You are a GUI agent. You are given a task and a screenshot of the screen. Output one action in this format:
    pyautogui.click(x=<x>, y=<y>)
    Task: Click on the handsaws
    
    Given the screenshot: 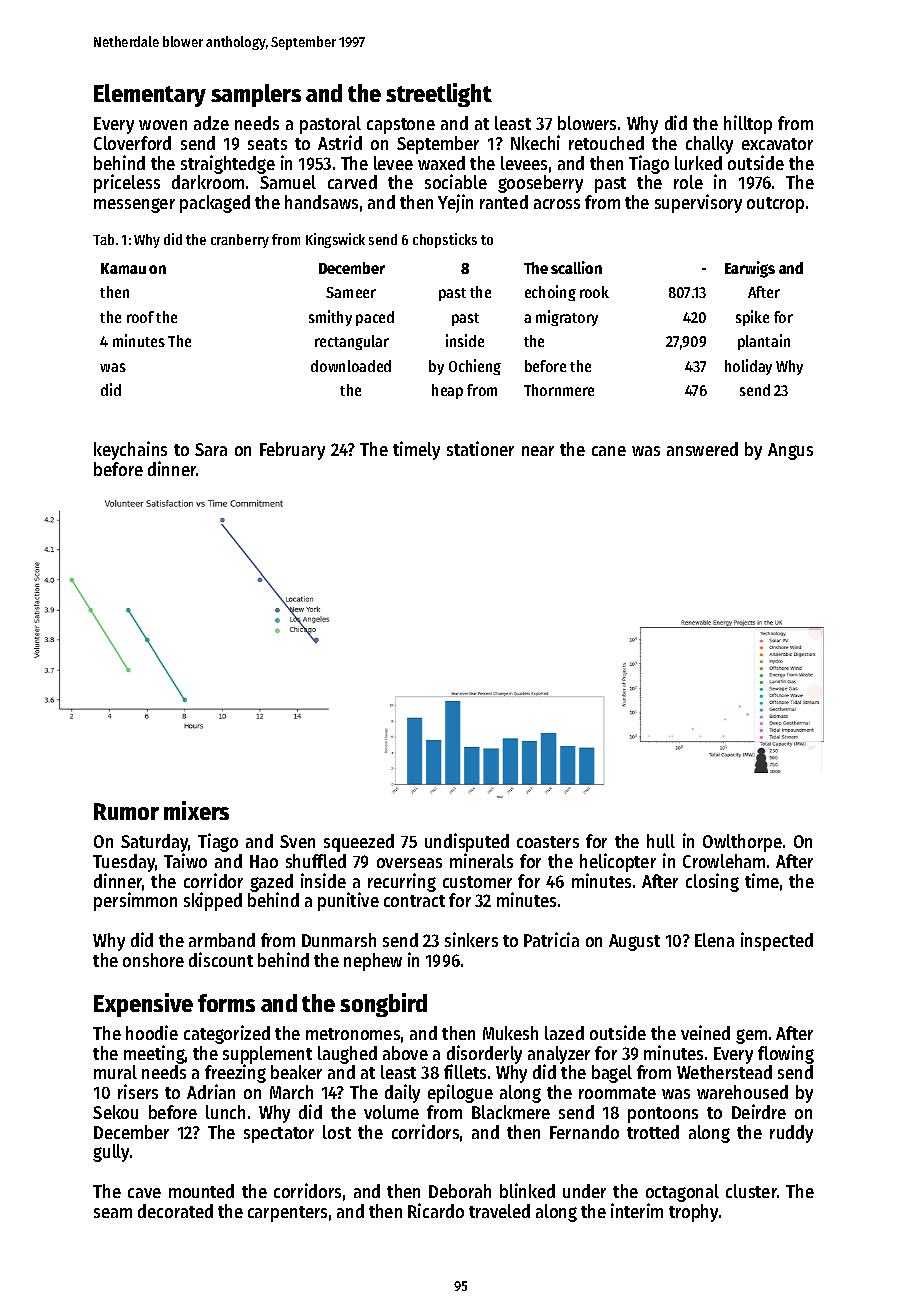 What is the action you would take?
    pyautogui.click(x=321, y=202)
